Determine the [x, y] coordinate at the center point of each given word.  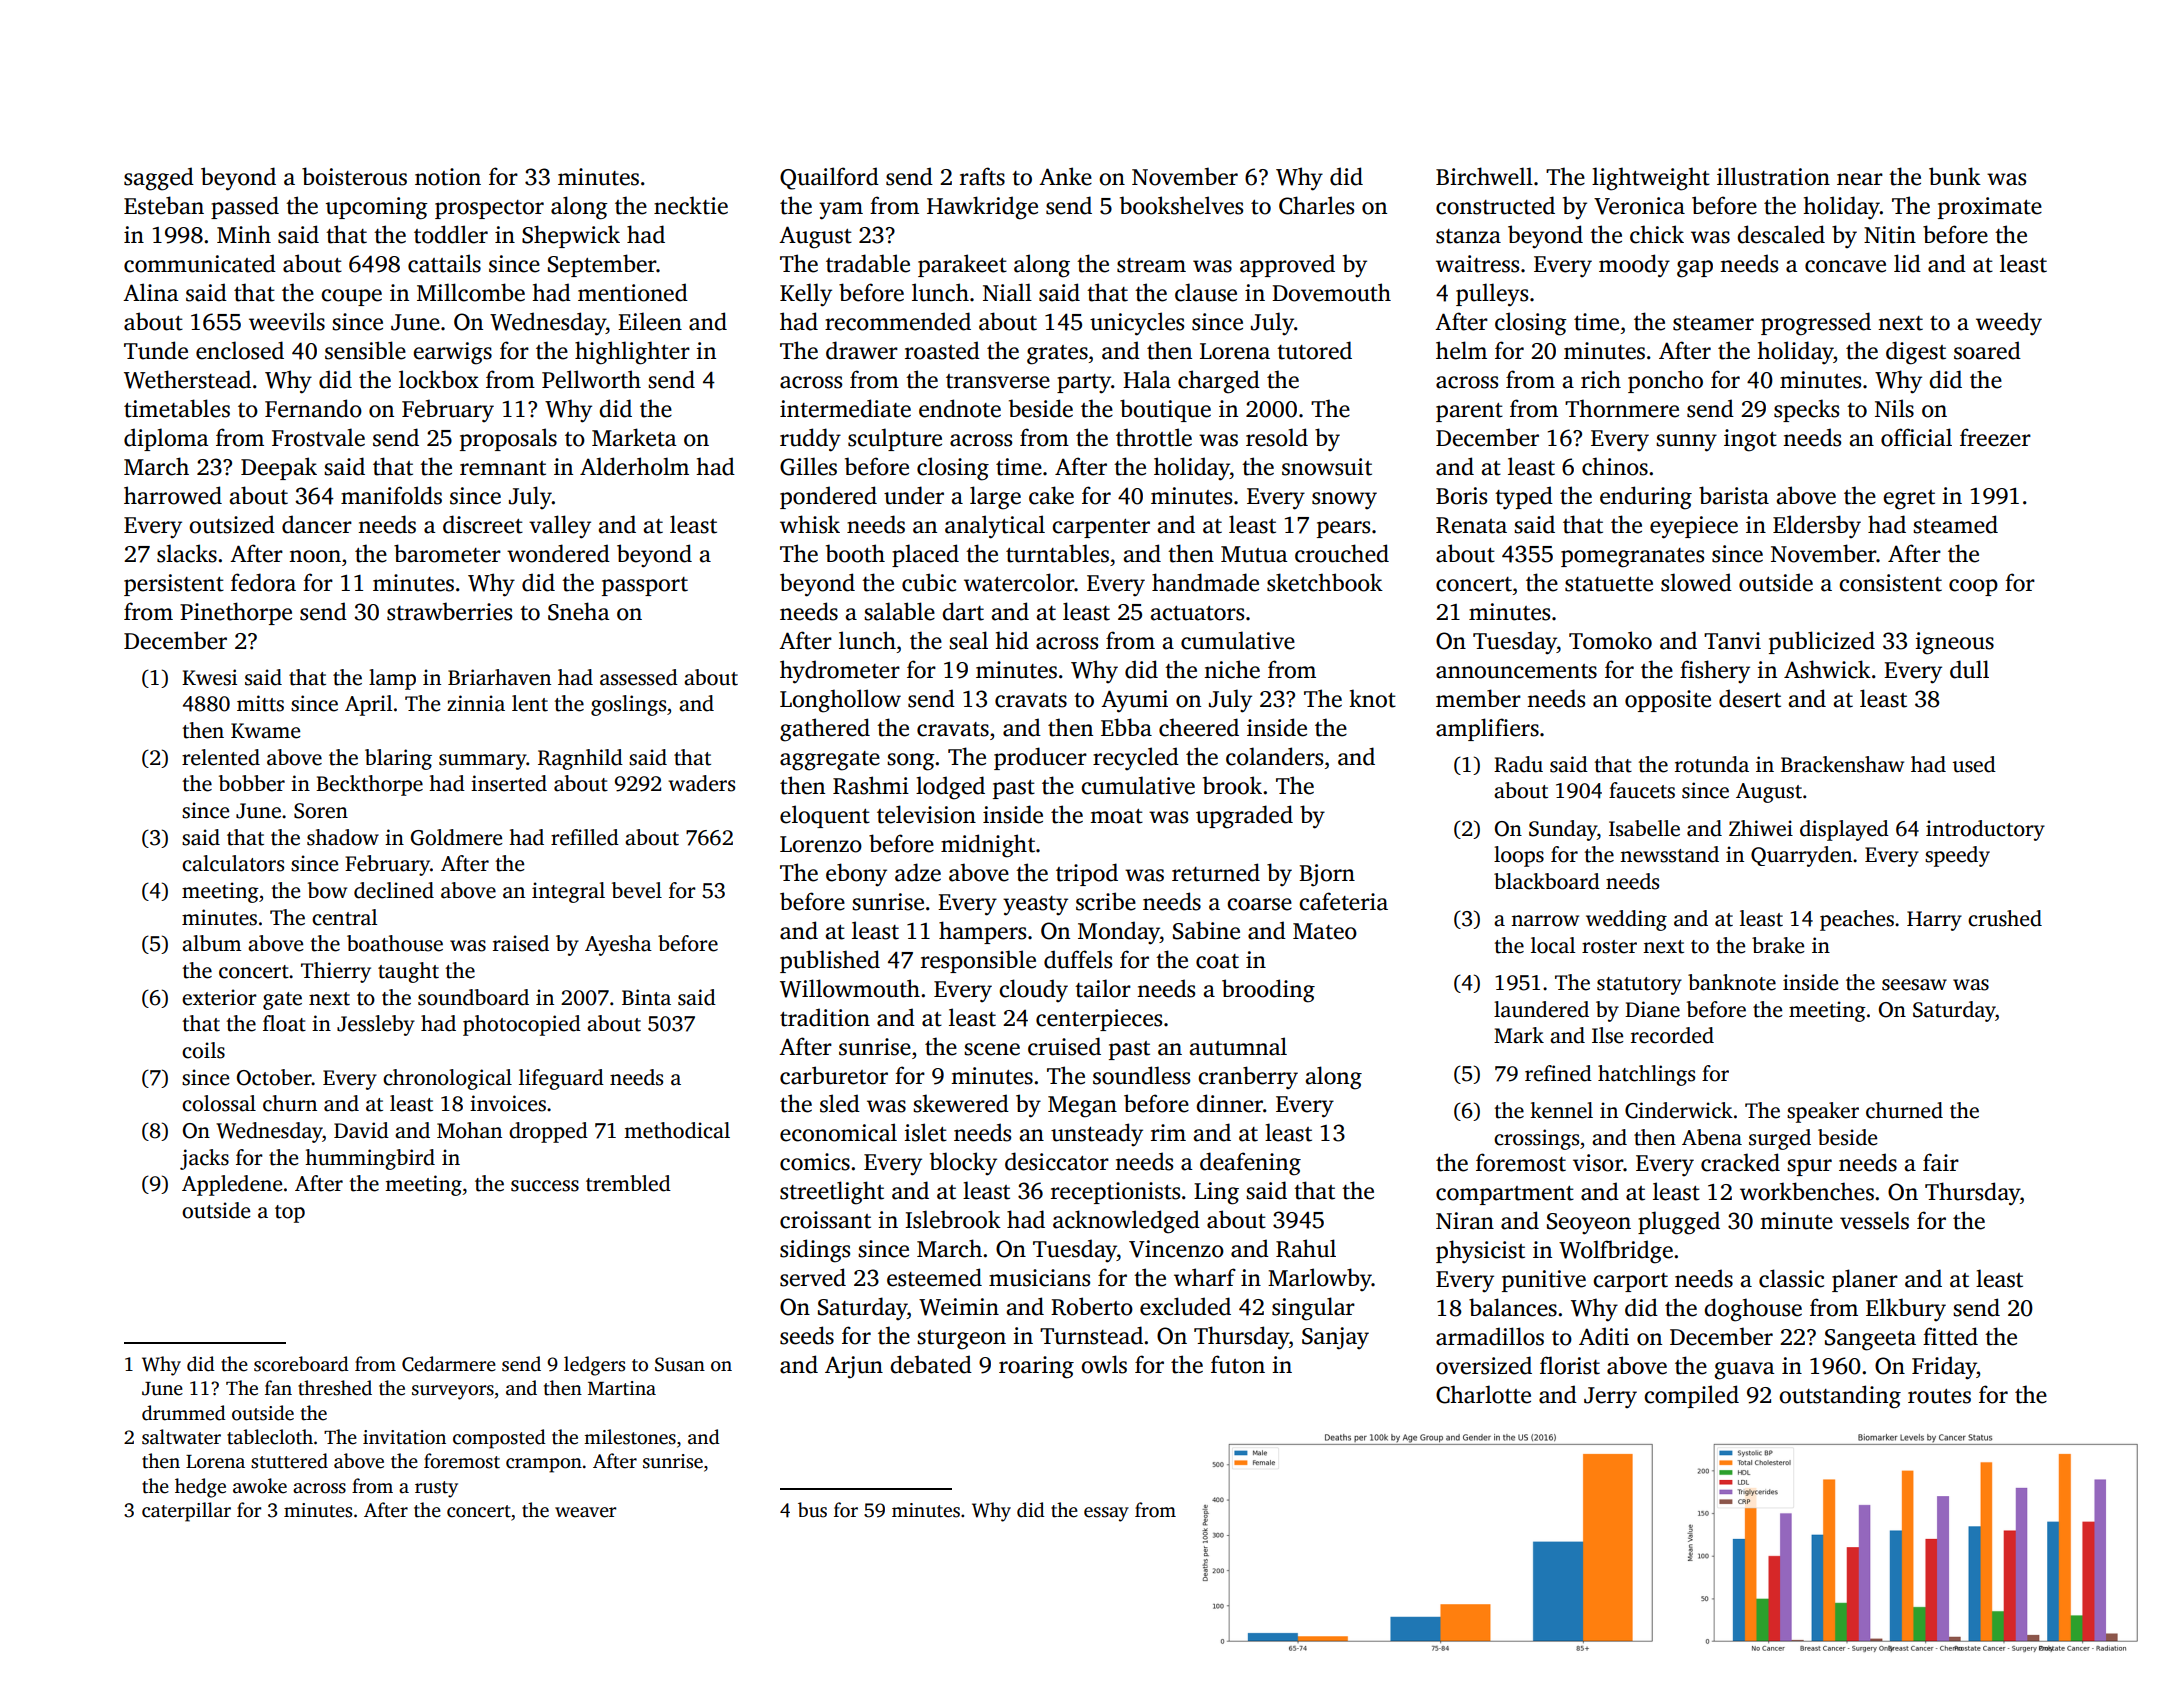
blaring [398, 759]
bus [812, 1510]
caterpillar [186, 1512]
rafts [982, 176]
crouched [1342, 553]
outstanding [1840, 1397]
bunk [1955, 176]
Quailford [829, 178]
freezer [1995, 437]
